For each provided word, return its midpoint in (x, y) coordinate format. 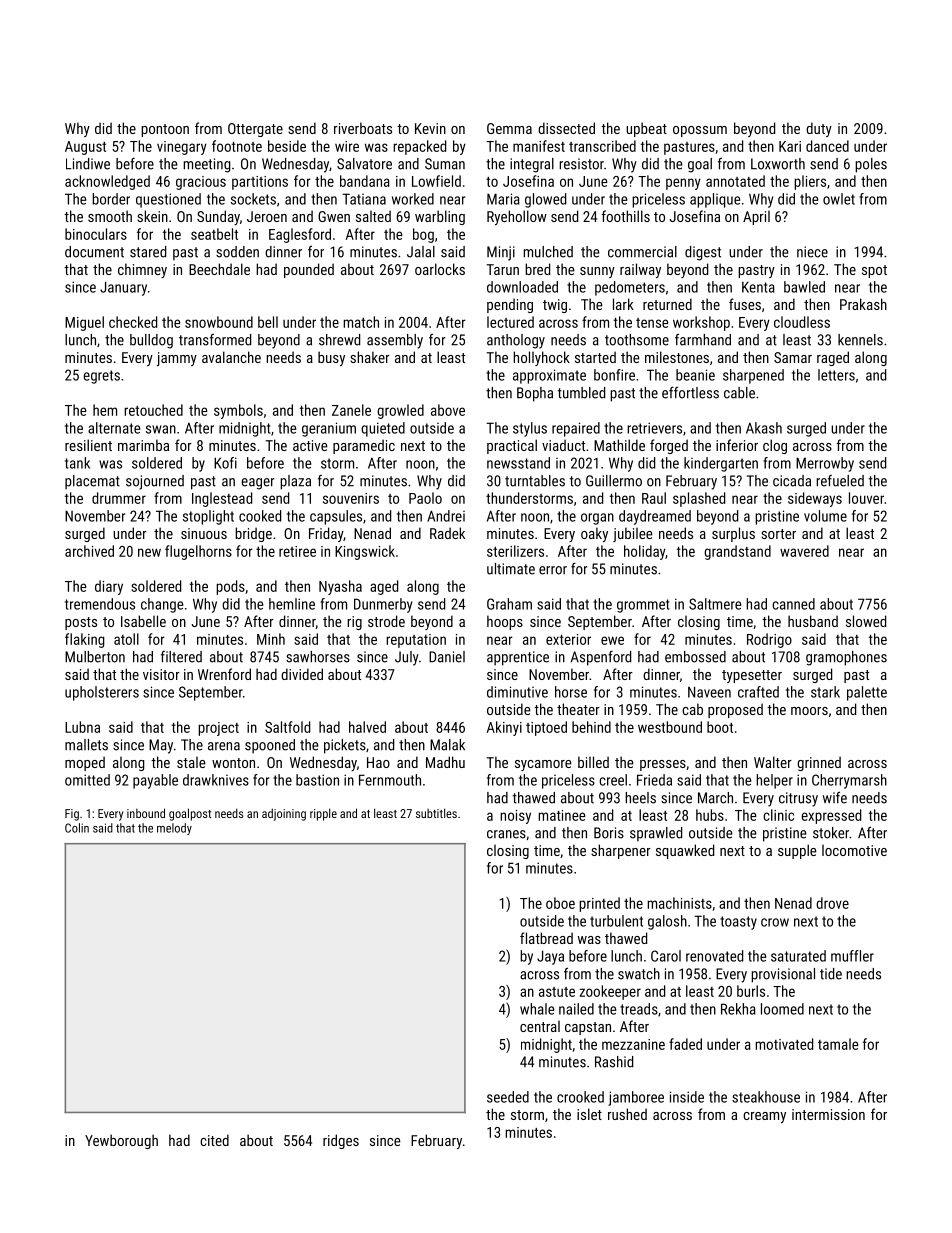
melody (174, 829)
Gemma (509, 128)
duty (819, 129)
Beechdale (219, 269)
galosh (667, 922)
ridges (341, 1141)
